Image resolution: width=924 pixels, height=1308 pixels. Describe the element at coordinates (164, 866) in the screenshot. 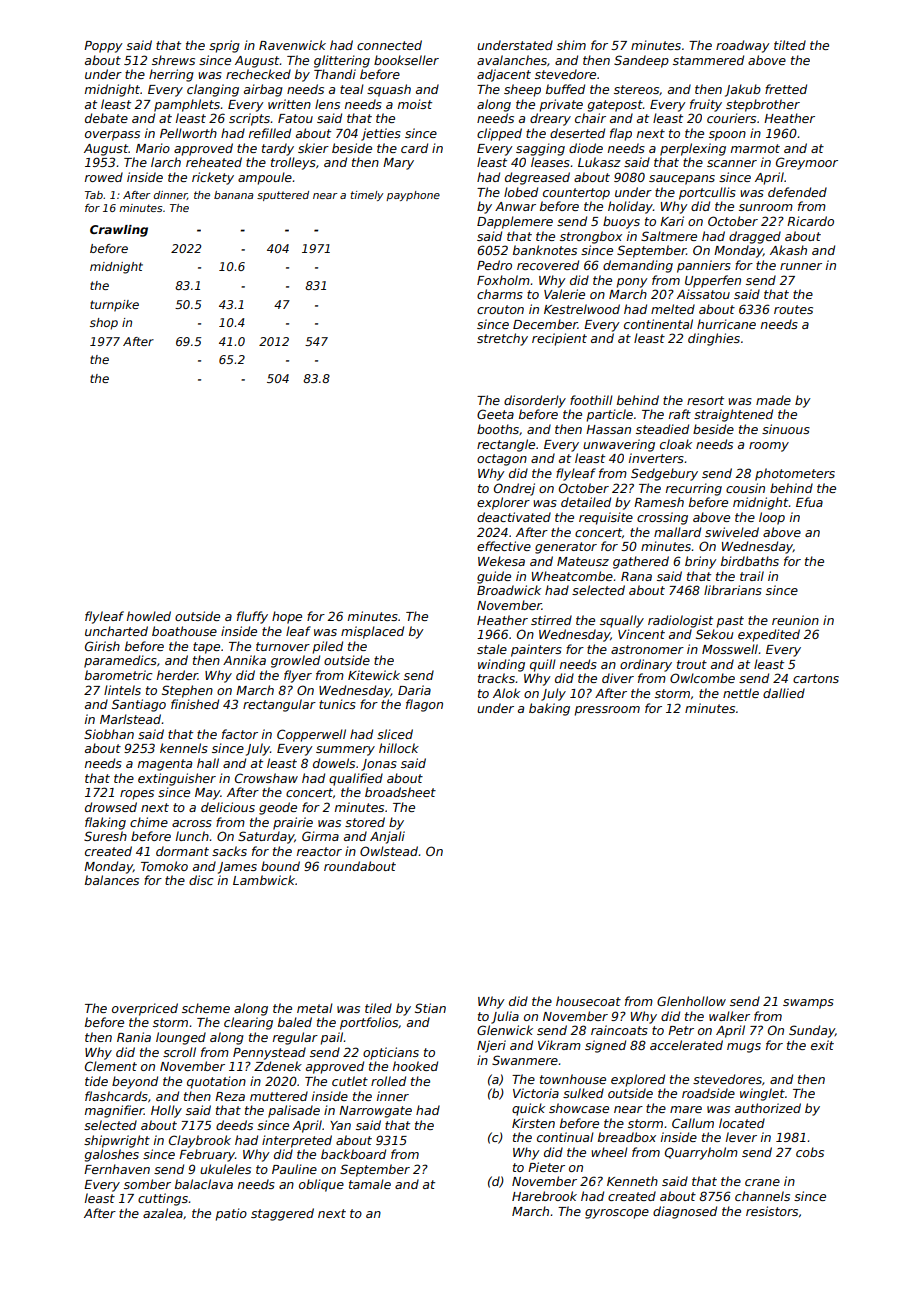

I see `Tomoko` at that location.
